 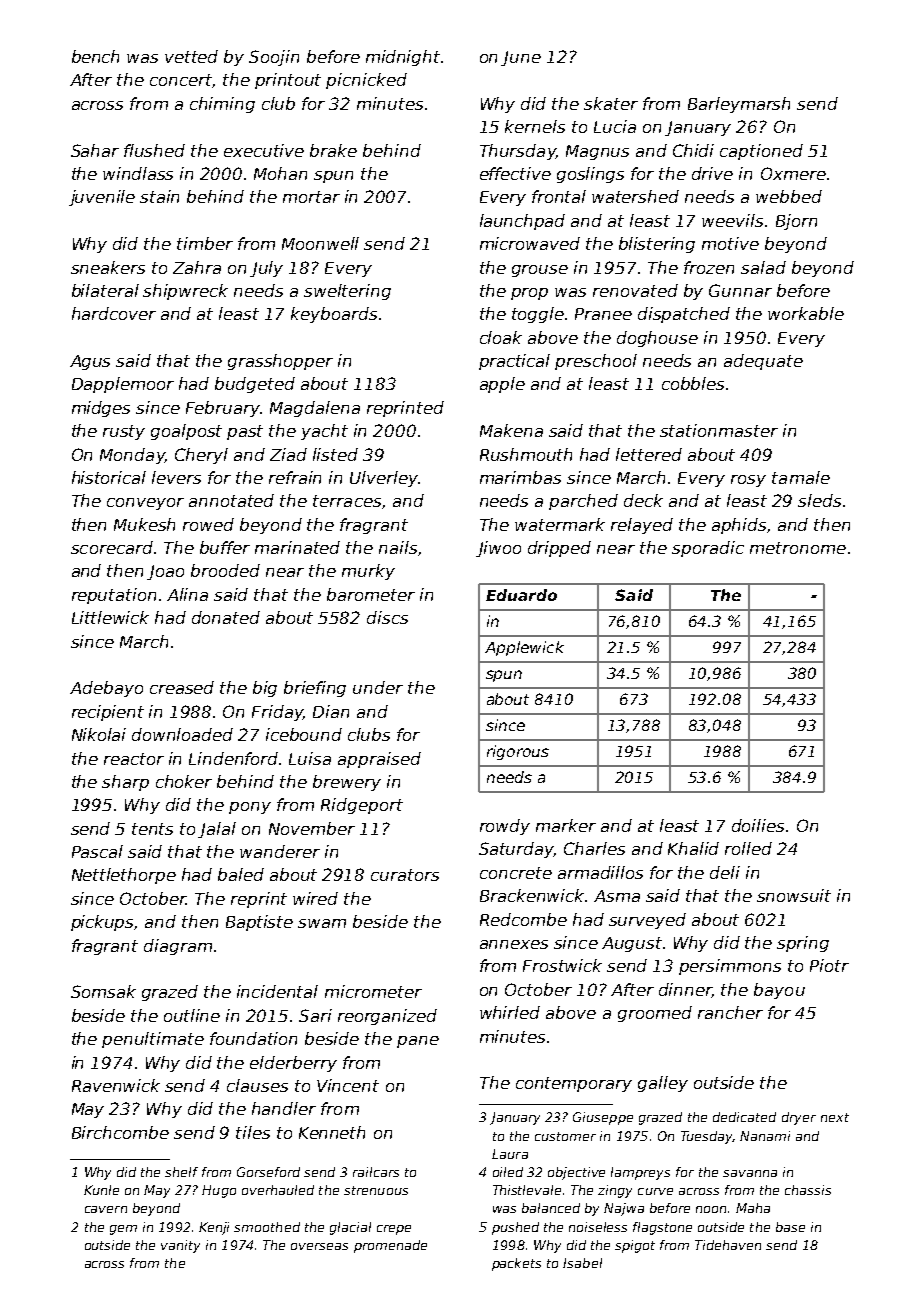 What do you see at coordinates (280, 362) in the image?
I see `grasshopper` at bounding box center [280, 362].
